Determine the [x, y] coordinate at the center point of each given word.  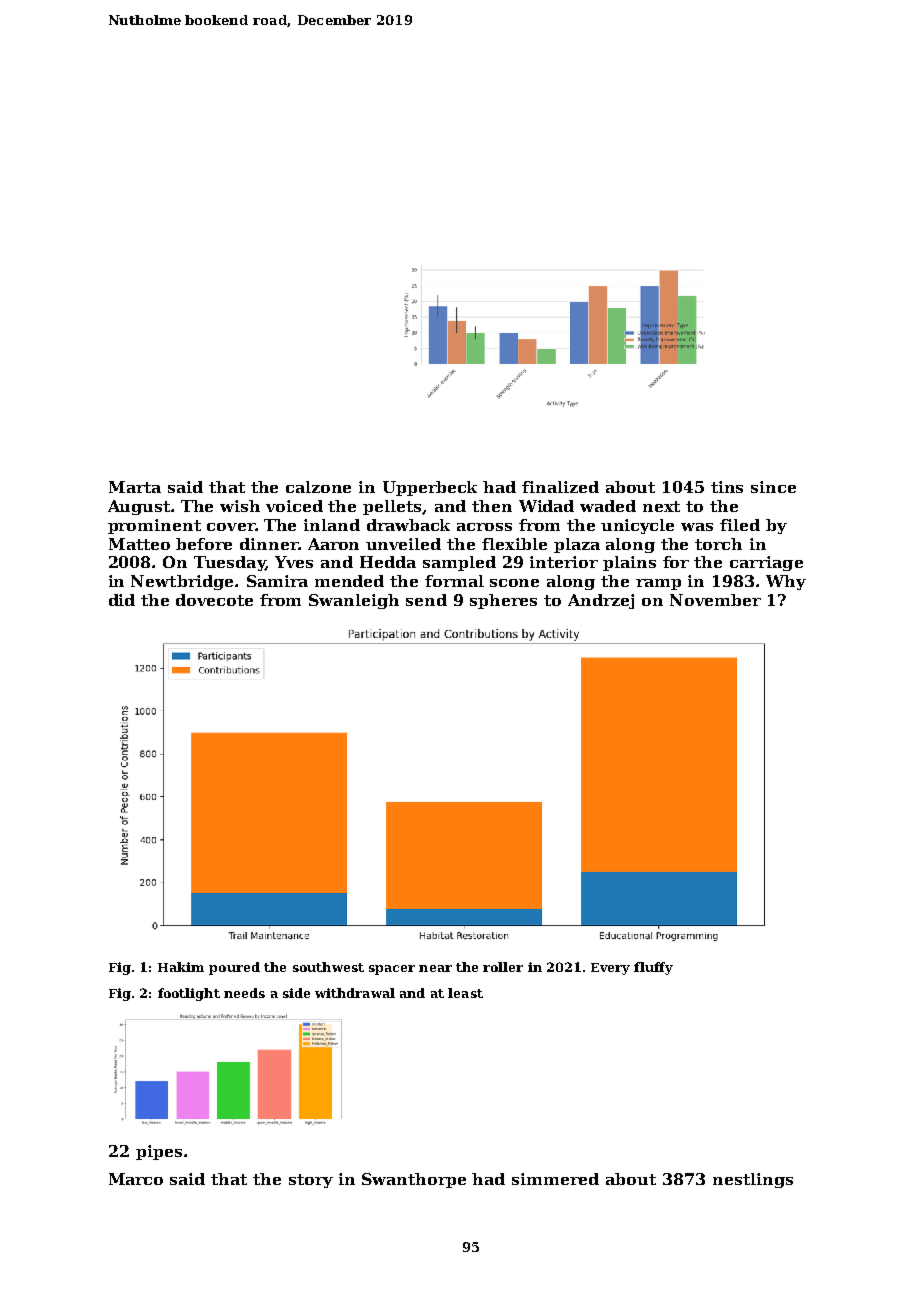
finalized [560, 487]
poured [234, 968]
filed [740, 525]
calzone [318, 487]
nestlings [753, 1180]
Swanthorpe [414, 1180]
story [311, 1181]
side [296, 993]
